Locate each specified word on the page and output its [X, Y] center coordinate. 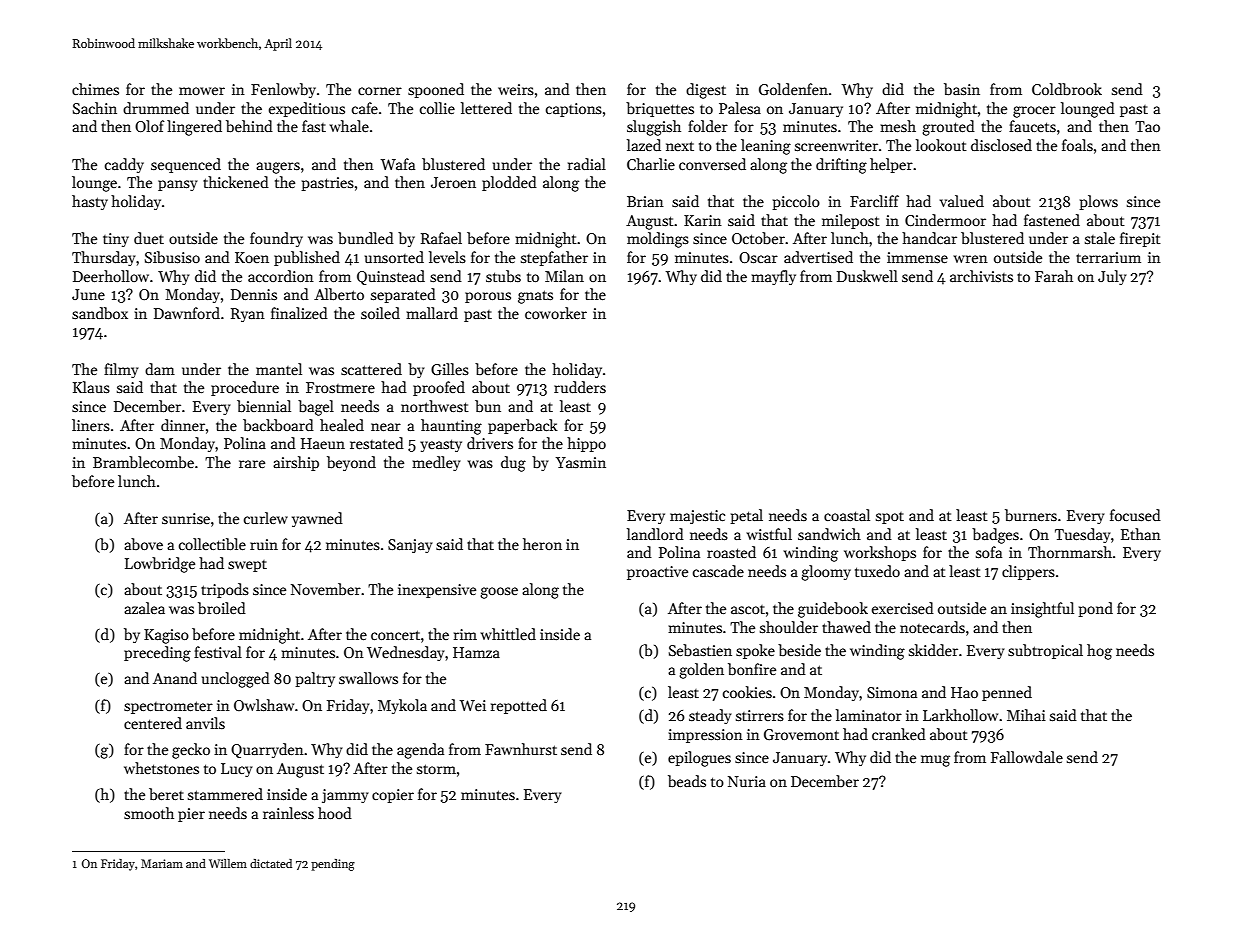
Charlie [651, 164]
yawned [317, 519]
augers [278, 168]
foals [1077, 145]
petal [746, 516]
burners [1031, 515]
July [1112, 277]
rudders [580, 387]
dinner [183, 425]
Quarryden [267, 750]
